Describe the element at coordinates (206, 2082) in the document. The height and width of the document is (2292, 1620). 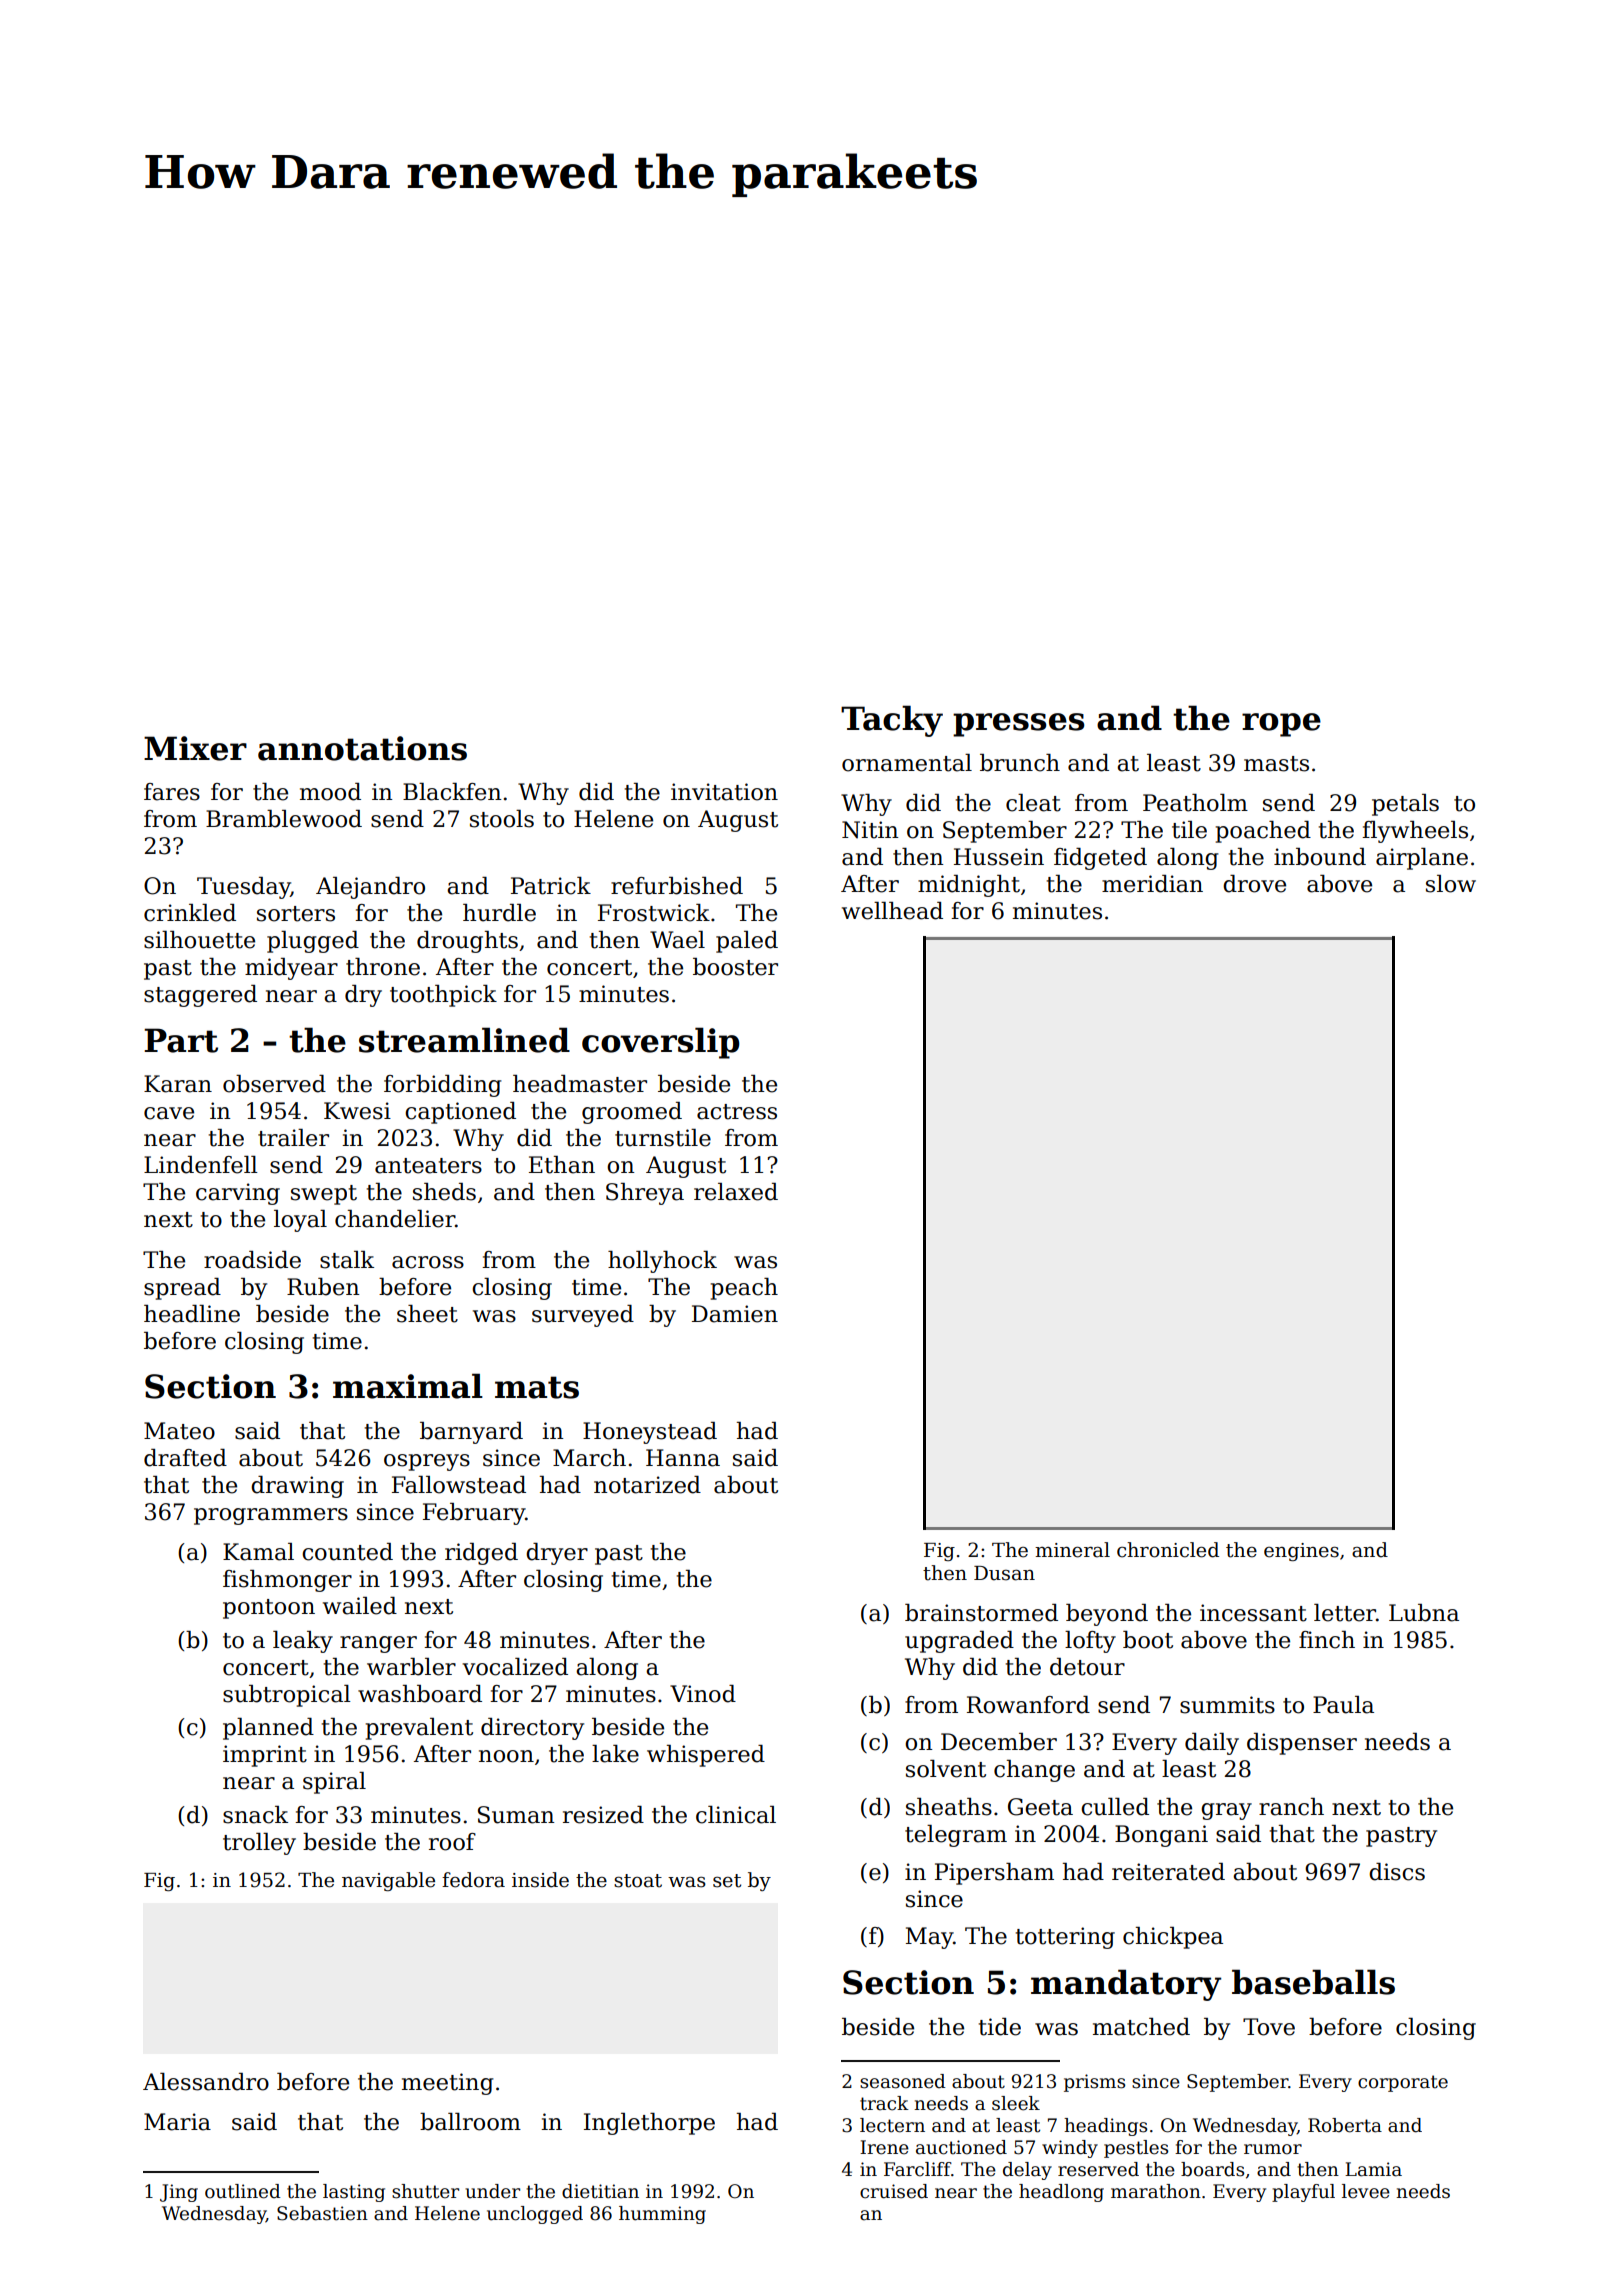
I see `Alessandro` at that location.
